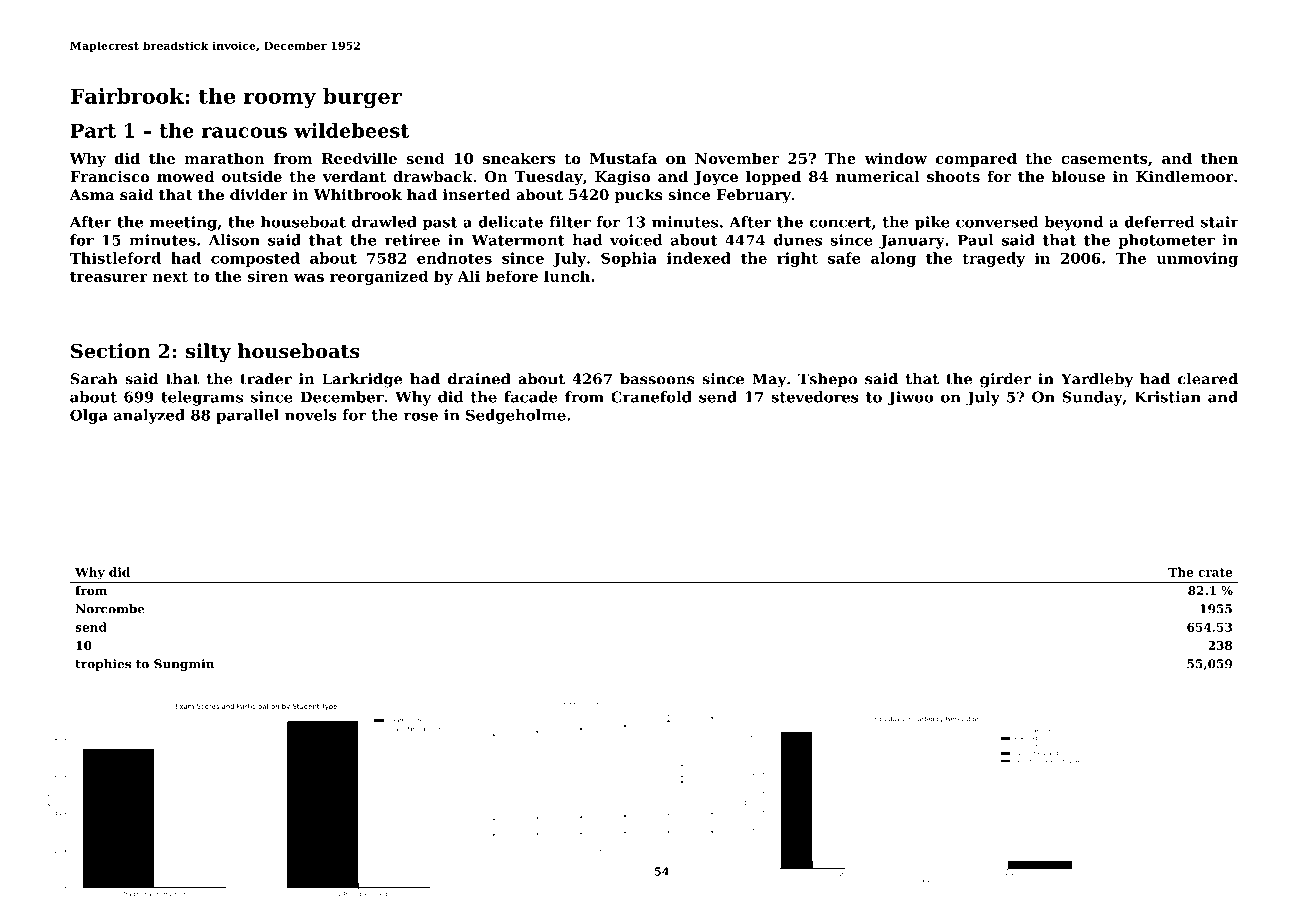 The height and width of the image is (924, 1308). I want to click on stevedores, so click(815, 397).
